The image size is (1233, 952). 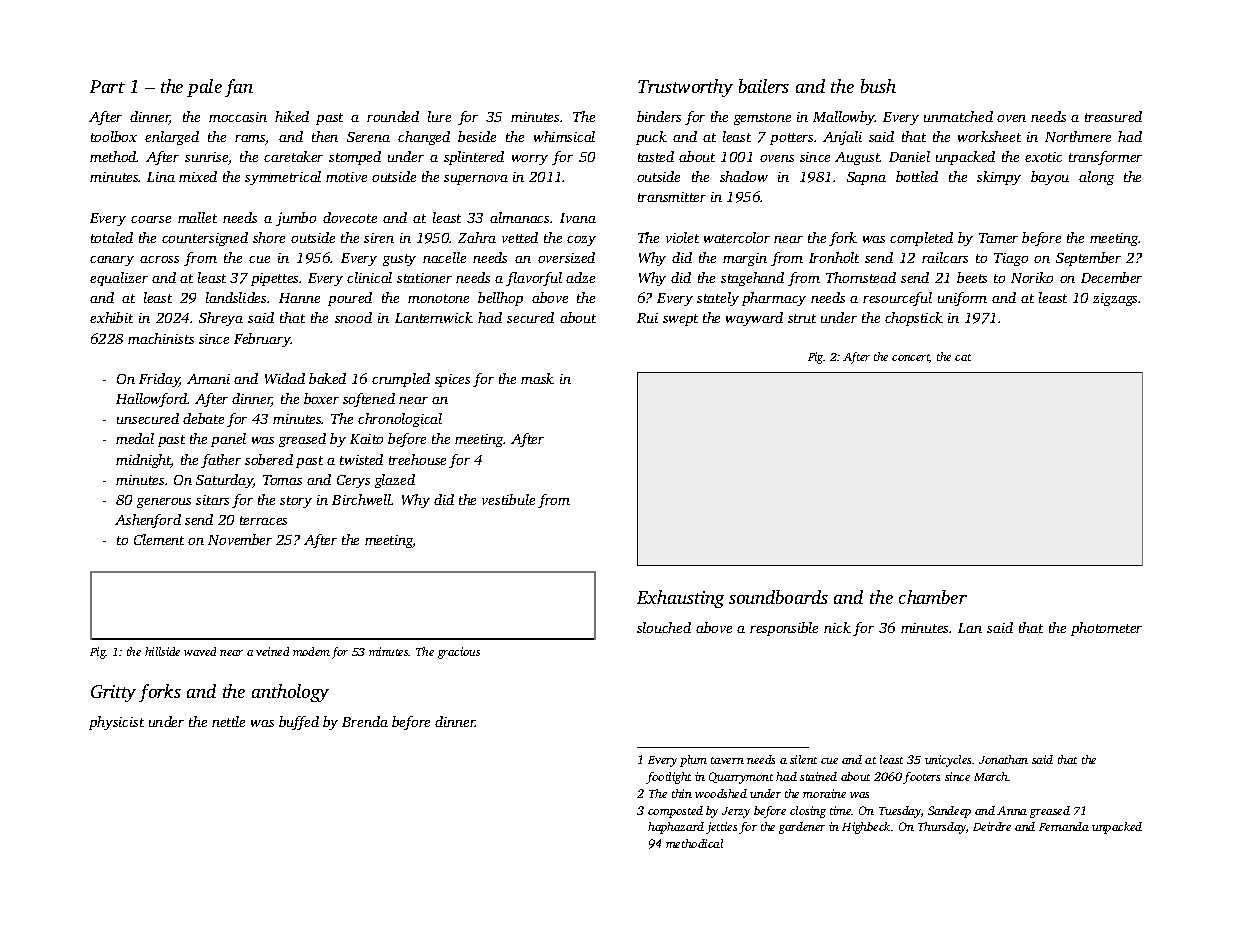 What do you see at coordinates (963, 357) in the document?
I see `cat` at bounding box center [963, 357].
